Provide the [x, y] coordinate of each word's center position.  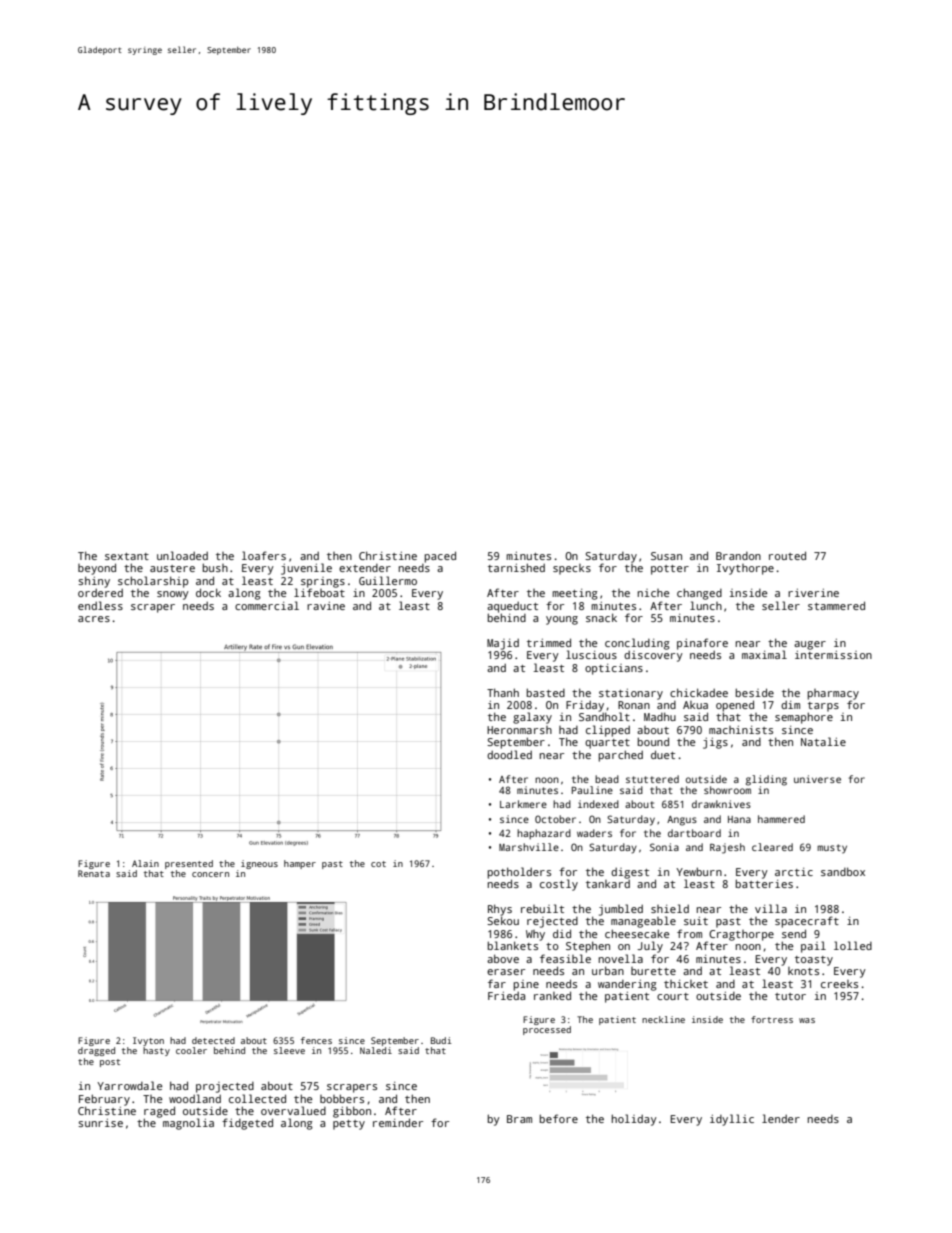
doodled [509, 754]
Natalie [823, 741]
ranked [552, 995]
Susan [666, 556]
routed [787, 555]
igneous [259, 864]
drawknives [721, 804]
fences [316, 1040]
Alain [145, 863]
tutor [790, 996]
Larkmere [523, 804]
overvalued [293, 1110]
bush [215, 567]
